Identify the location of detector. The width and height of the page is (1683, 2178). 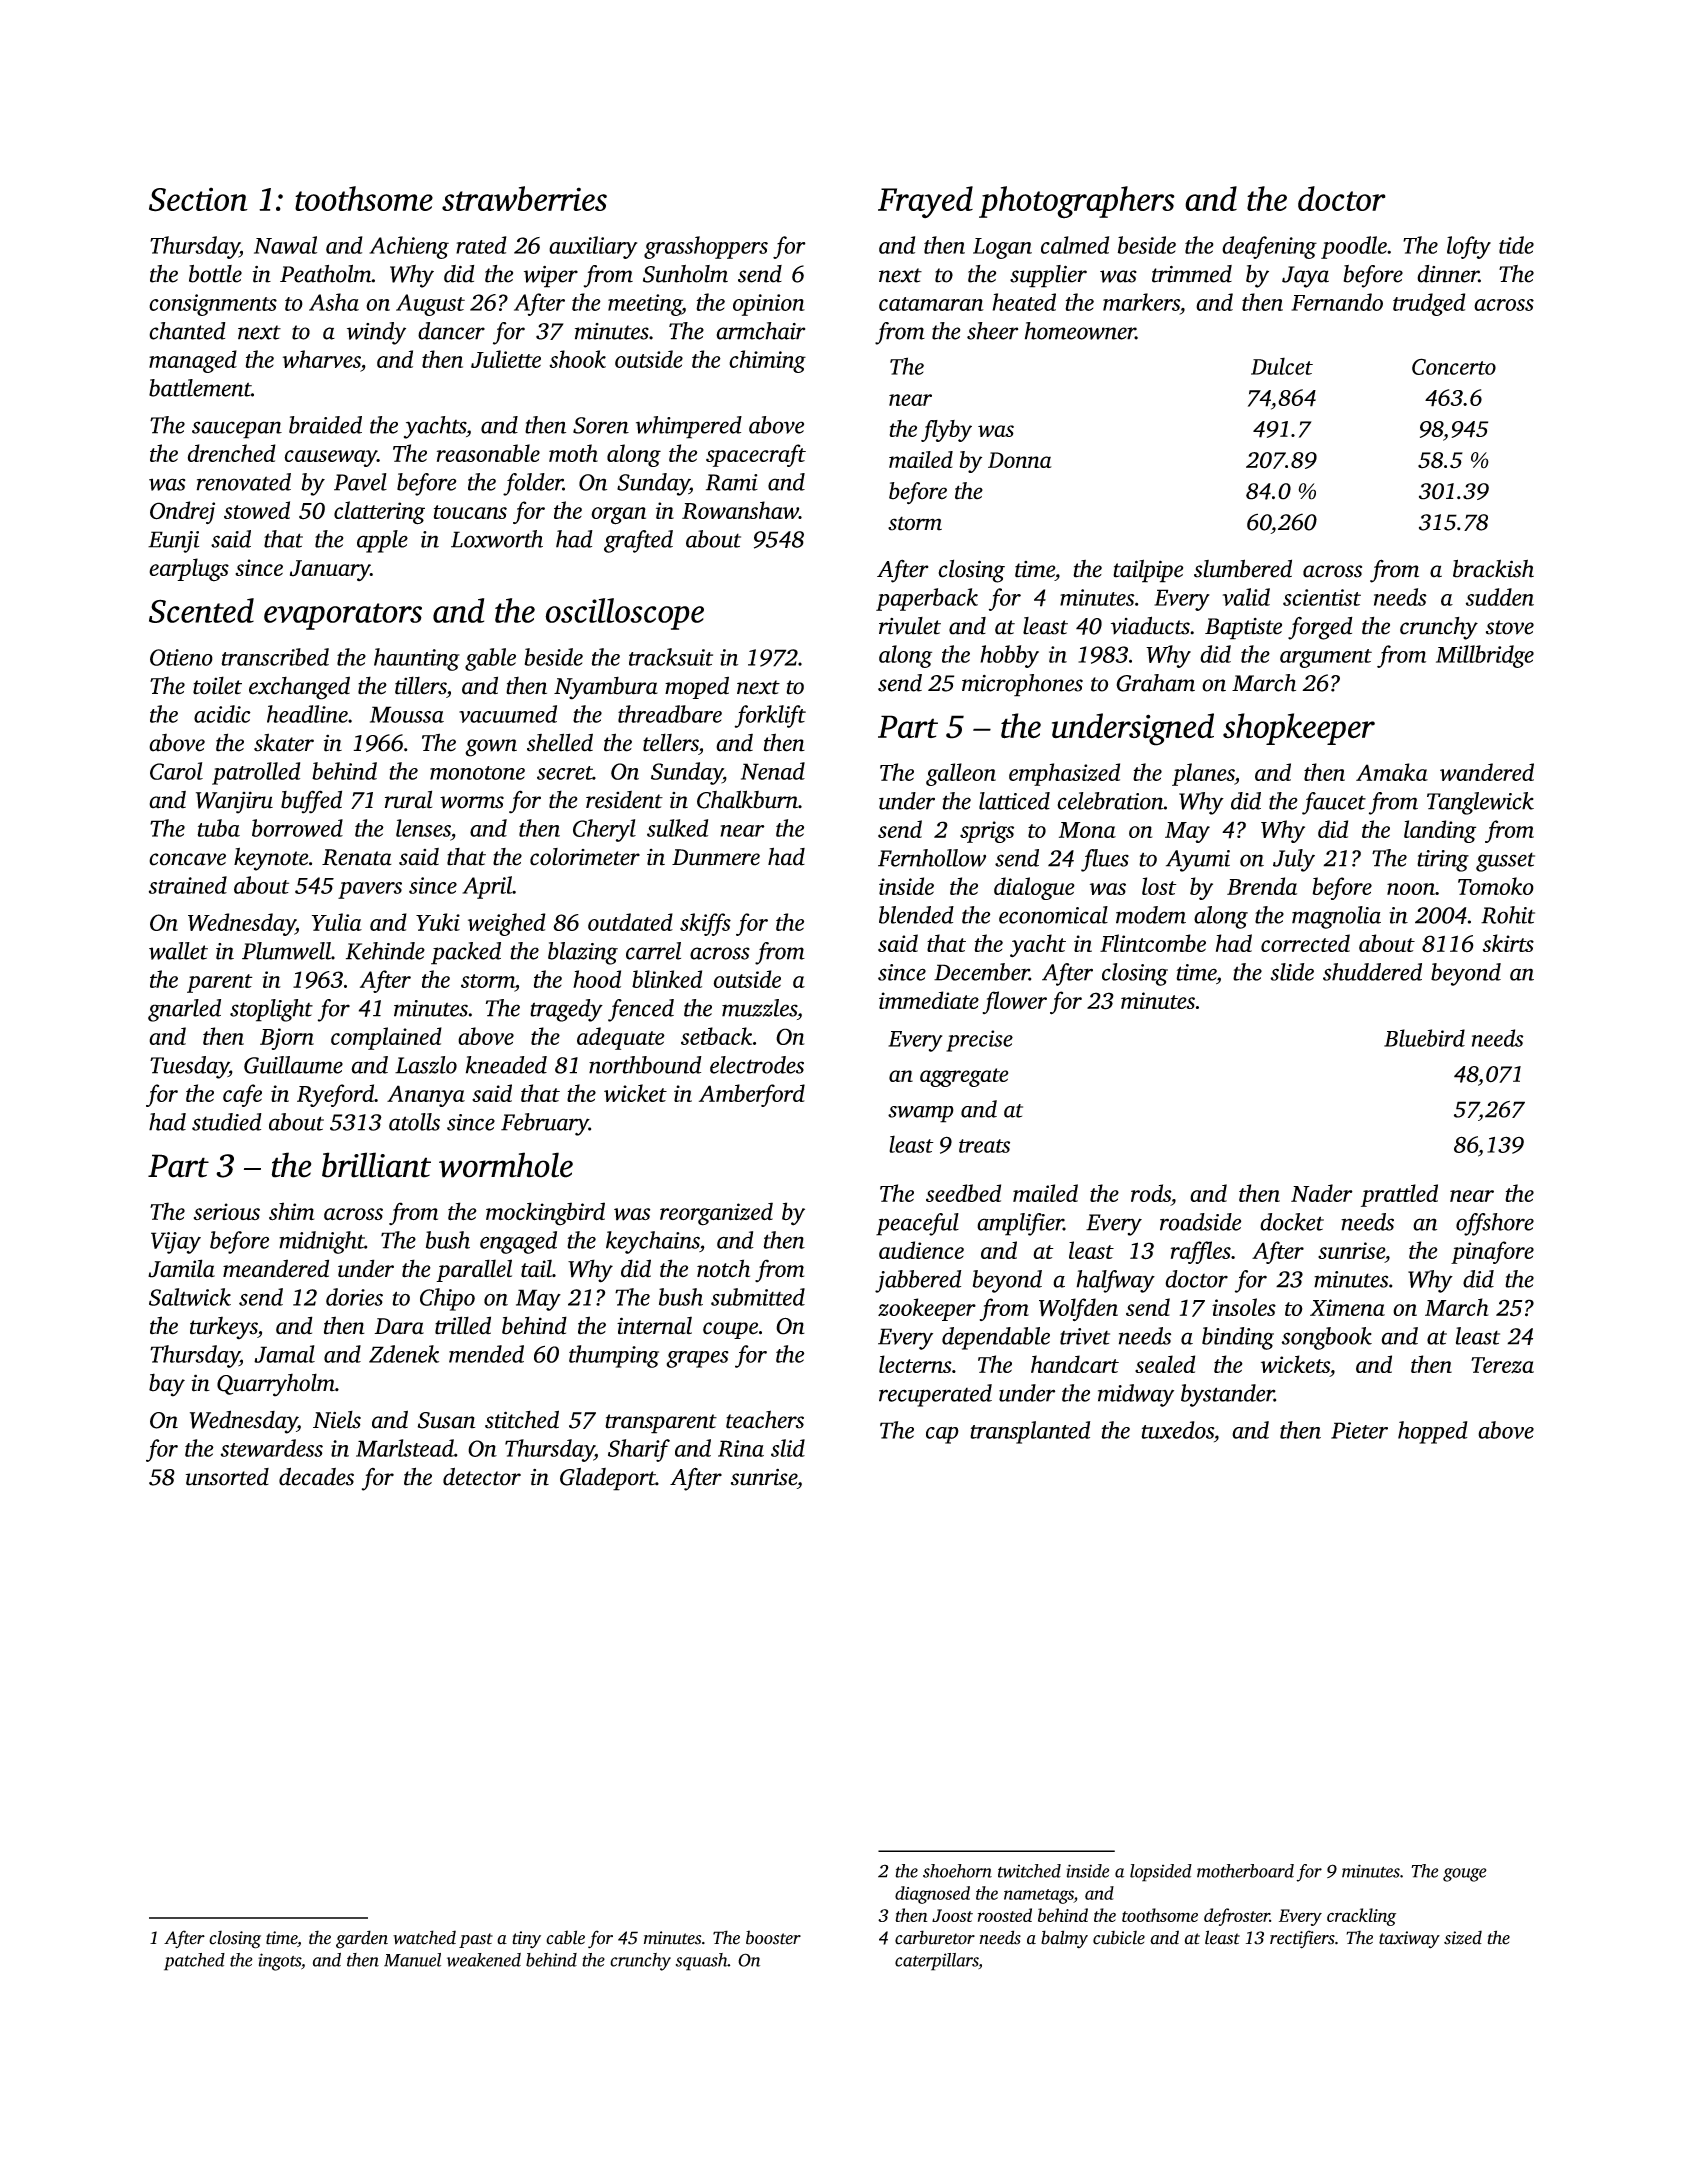
(482, 1476).
